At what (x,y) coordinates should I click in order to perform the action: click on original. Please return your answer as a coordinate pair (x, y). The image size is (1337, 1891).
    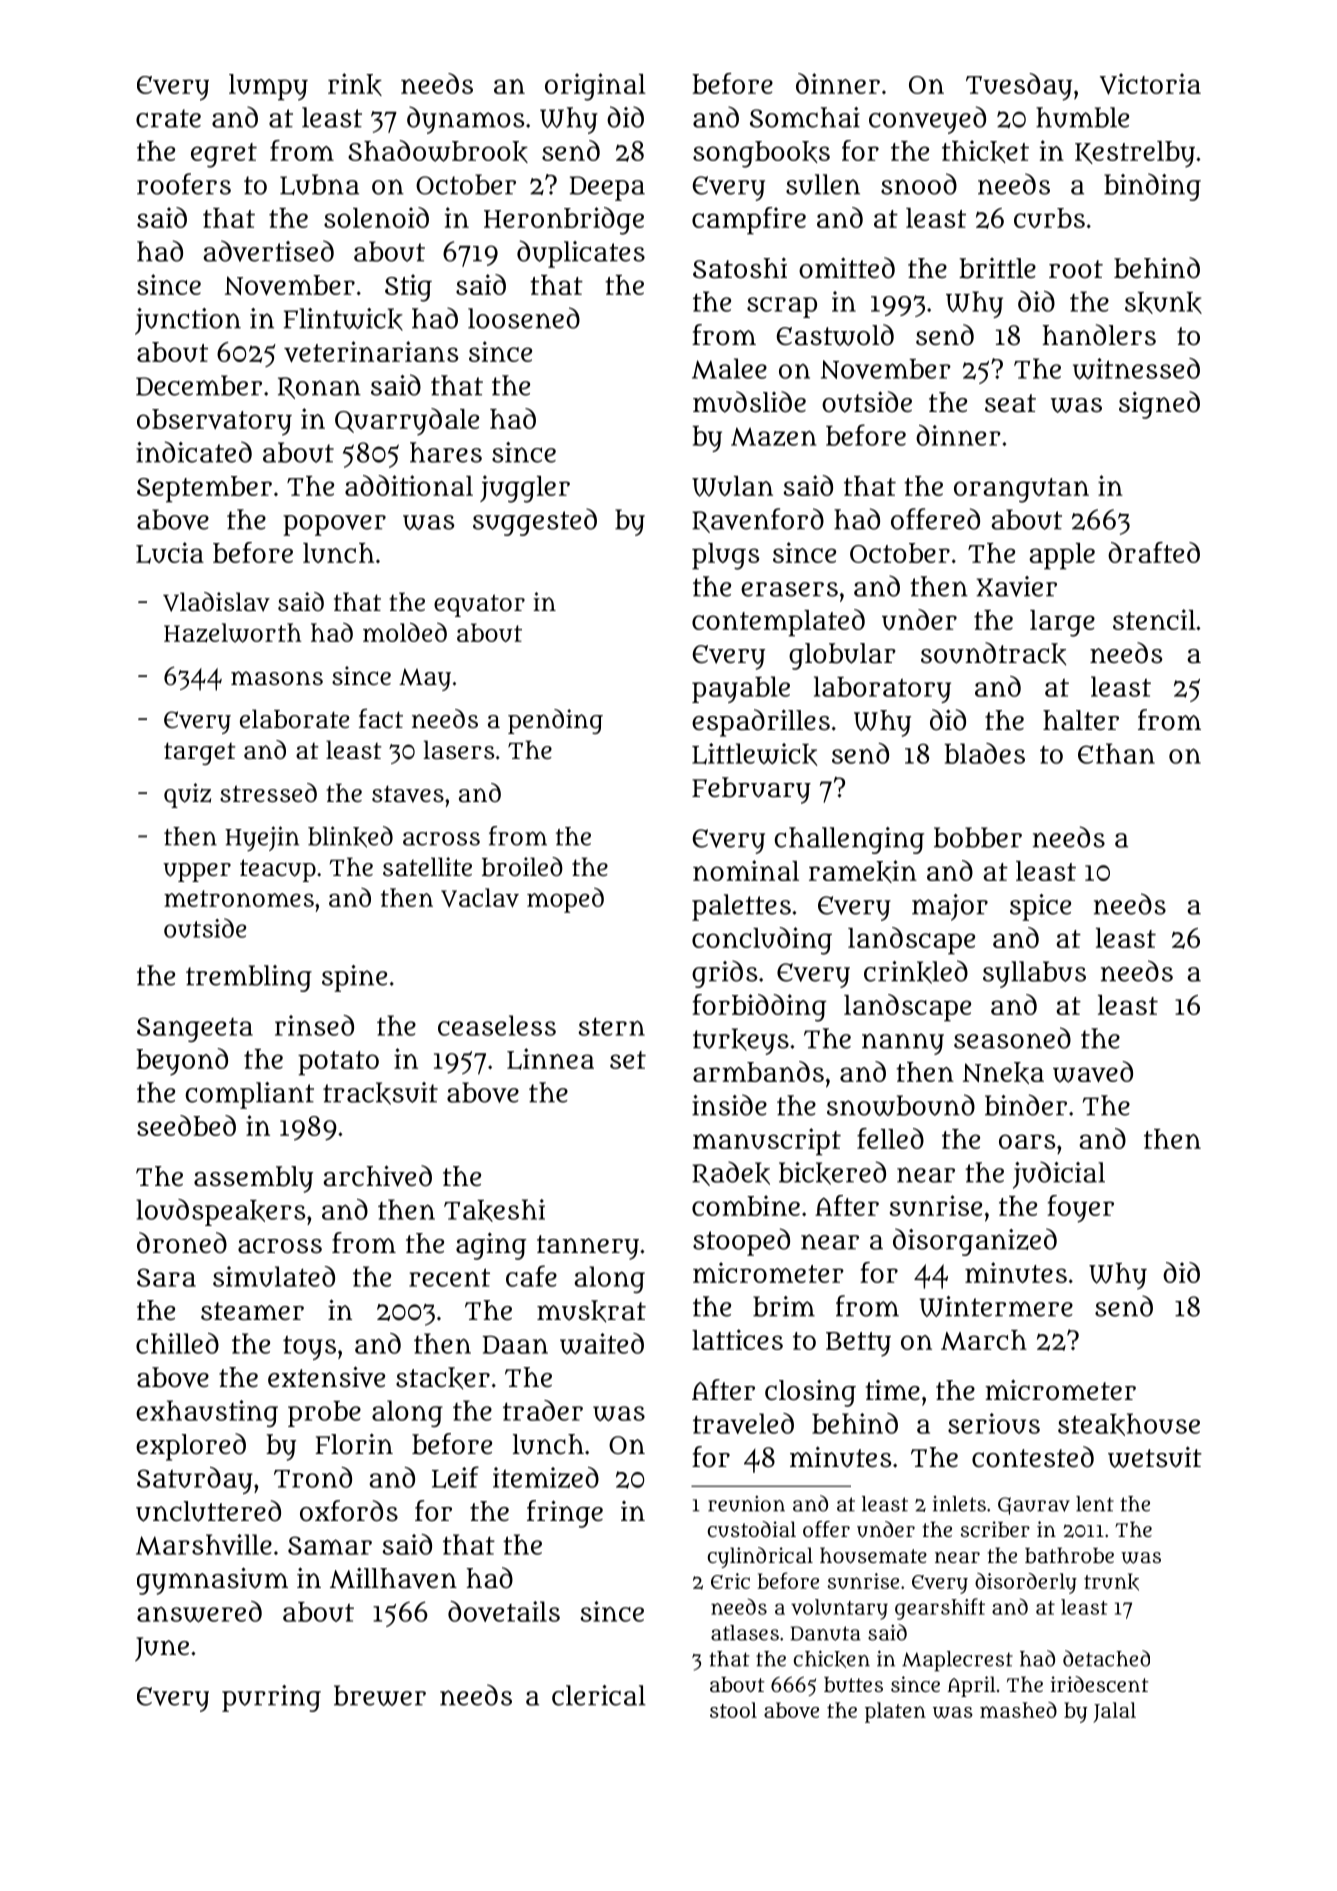
    Looking at the image, I should click on (595, 87).
